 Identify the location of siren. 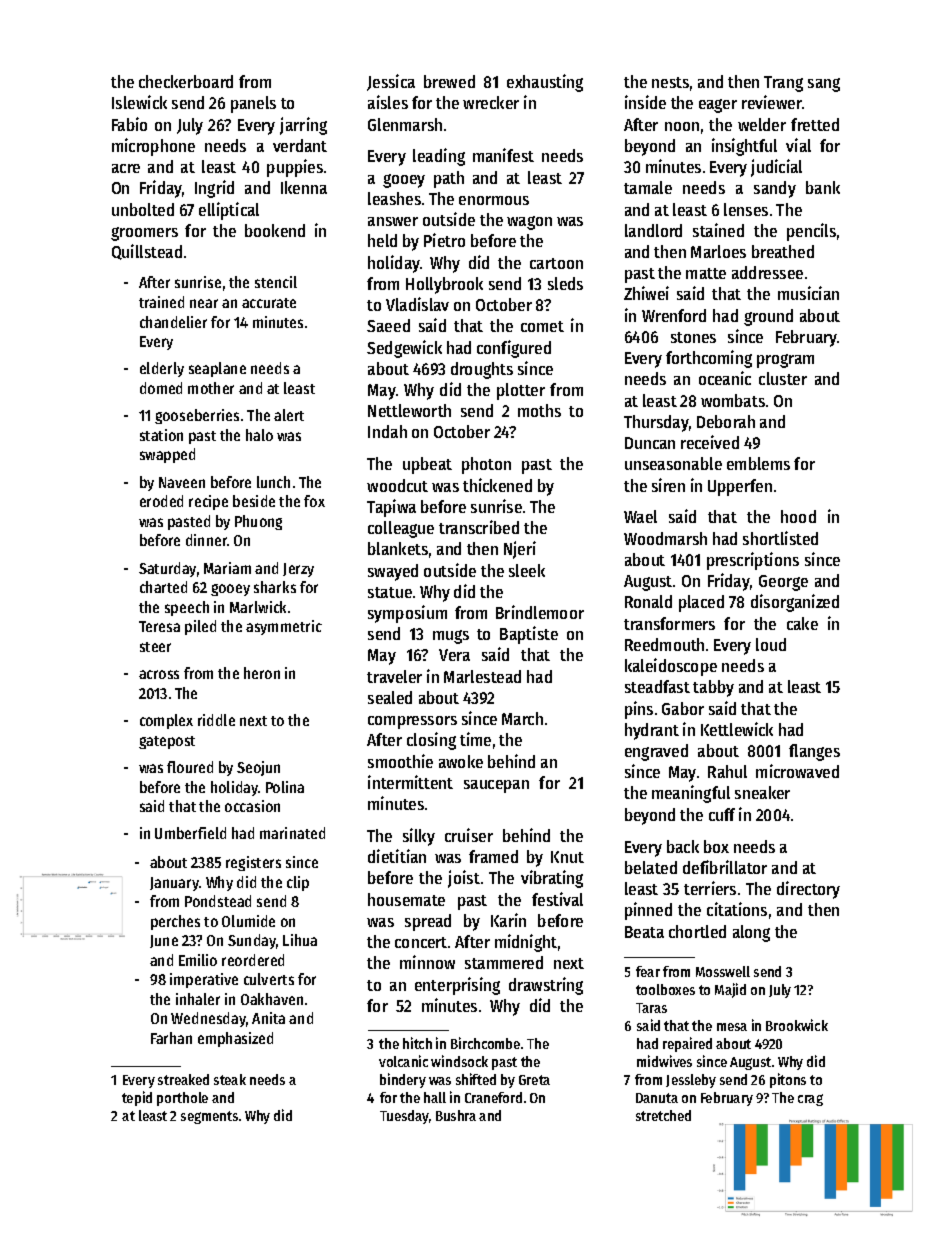
(668, 485).
